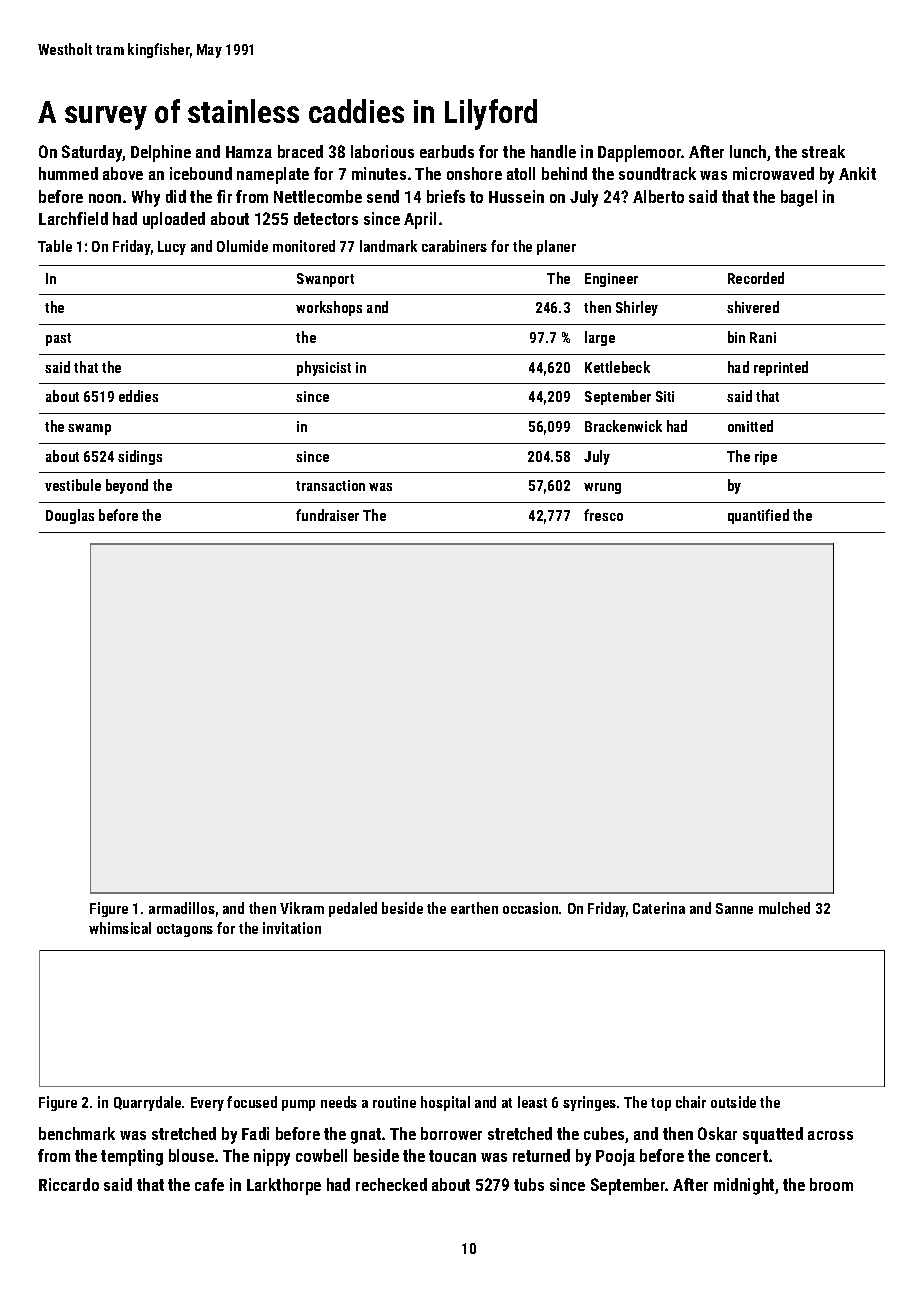 This document has width=924, height=1308. What do you see at coordinates (120, 928) in the document?
I see `whimsical` at bounding box center [120, 928].
